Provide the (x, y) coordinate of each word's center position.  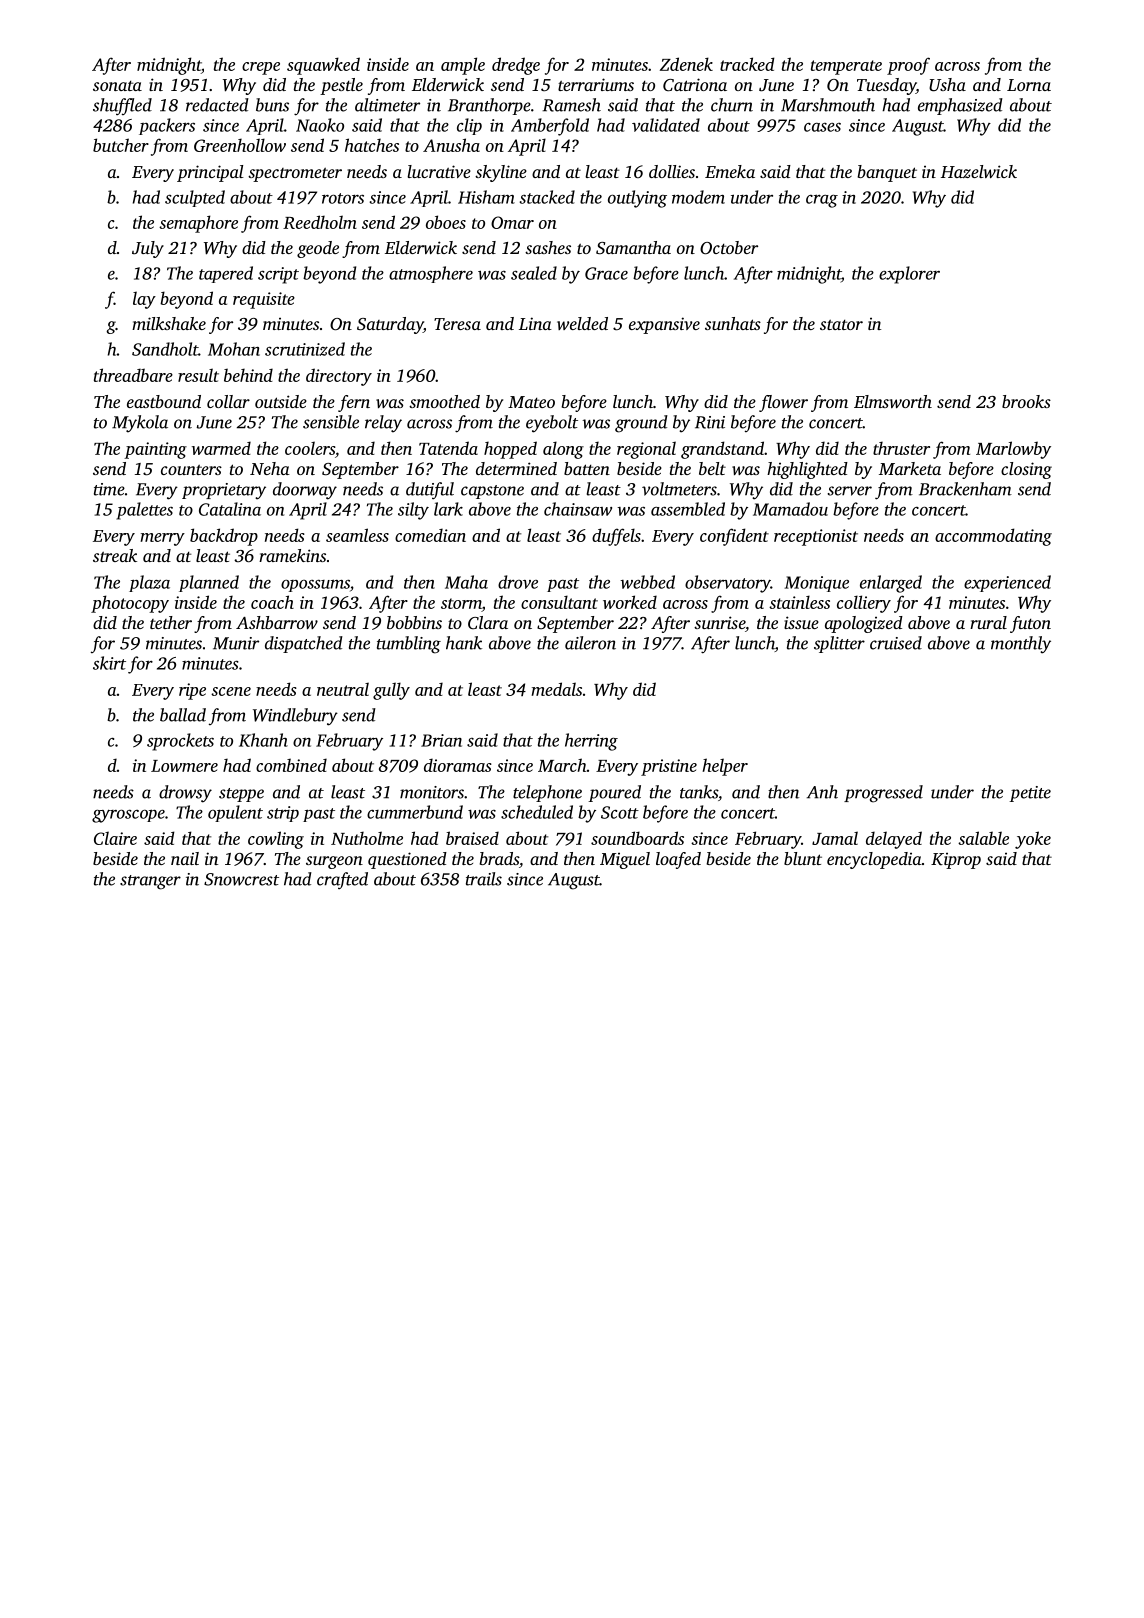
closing (1026, 470)
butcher (121, 145)
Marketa (910, 468)
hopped (510, 450)
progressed (883, 794)
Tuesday (886, 86)
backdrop (224, 537)
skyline (501, 173)
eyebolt (552, 424)
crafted (342, 880)
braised (472, 838)
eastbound (164, 401)
